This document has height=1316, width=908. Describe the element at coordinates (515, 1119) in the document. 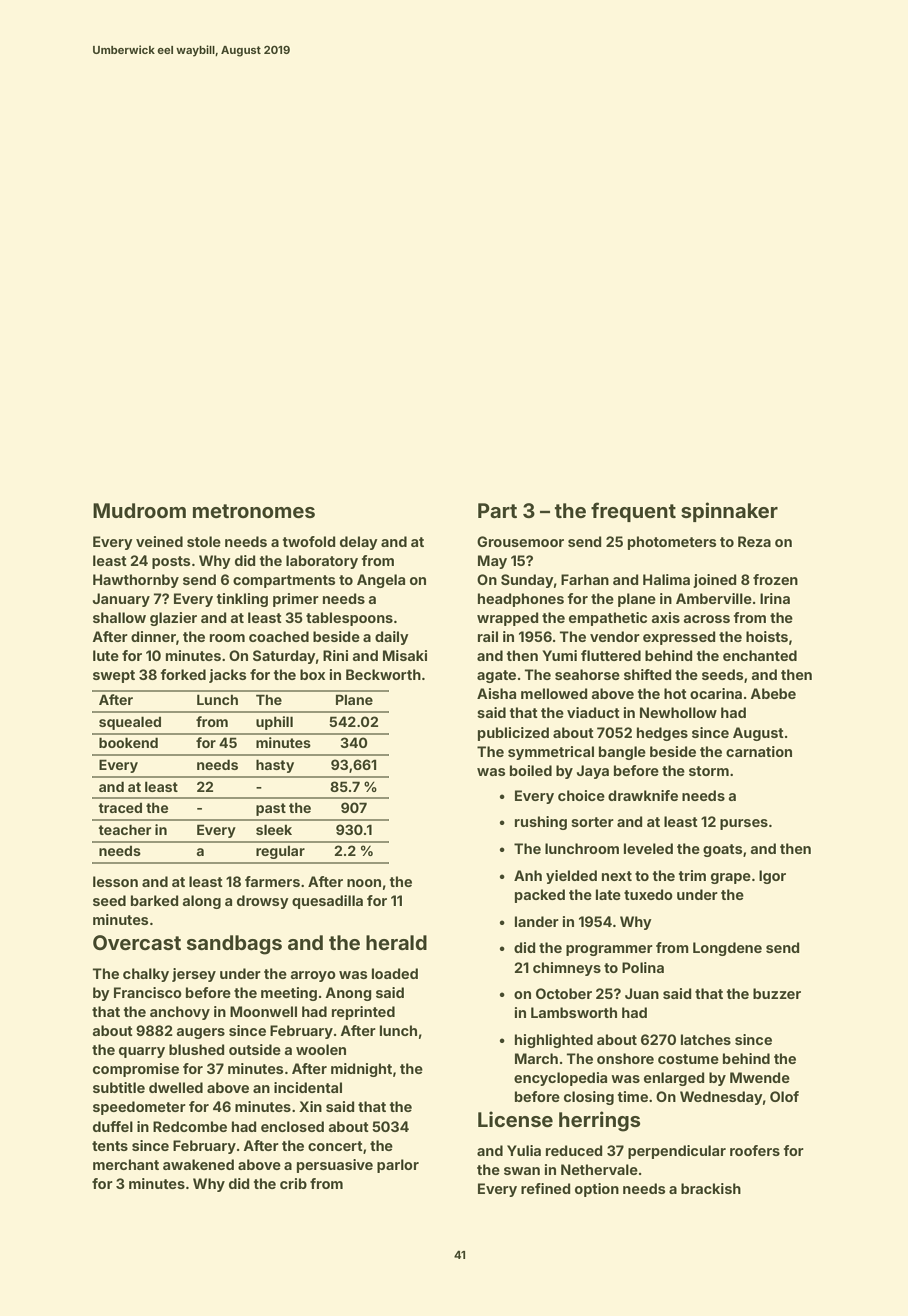

I see `License` at that location.
